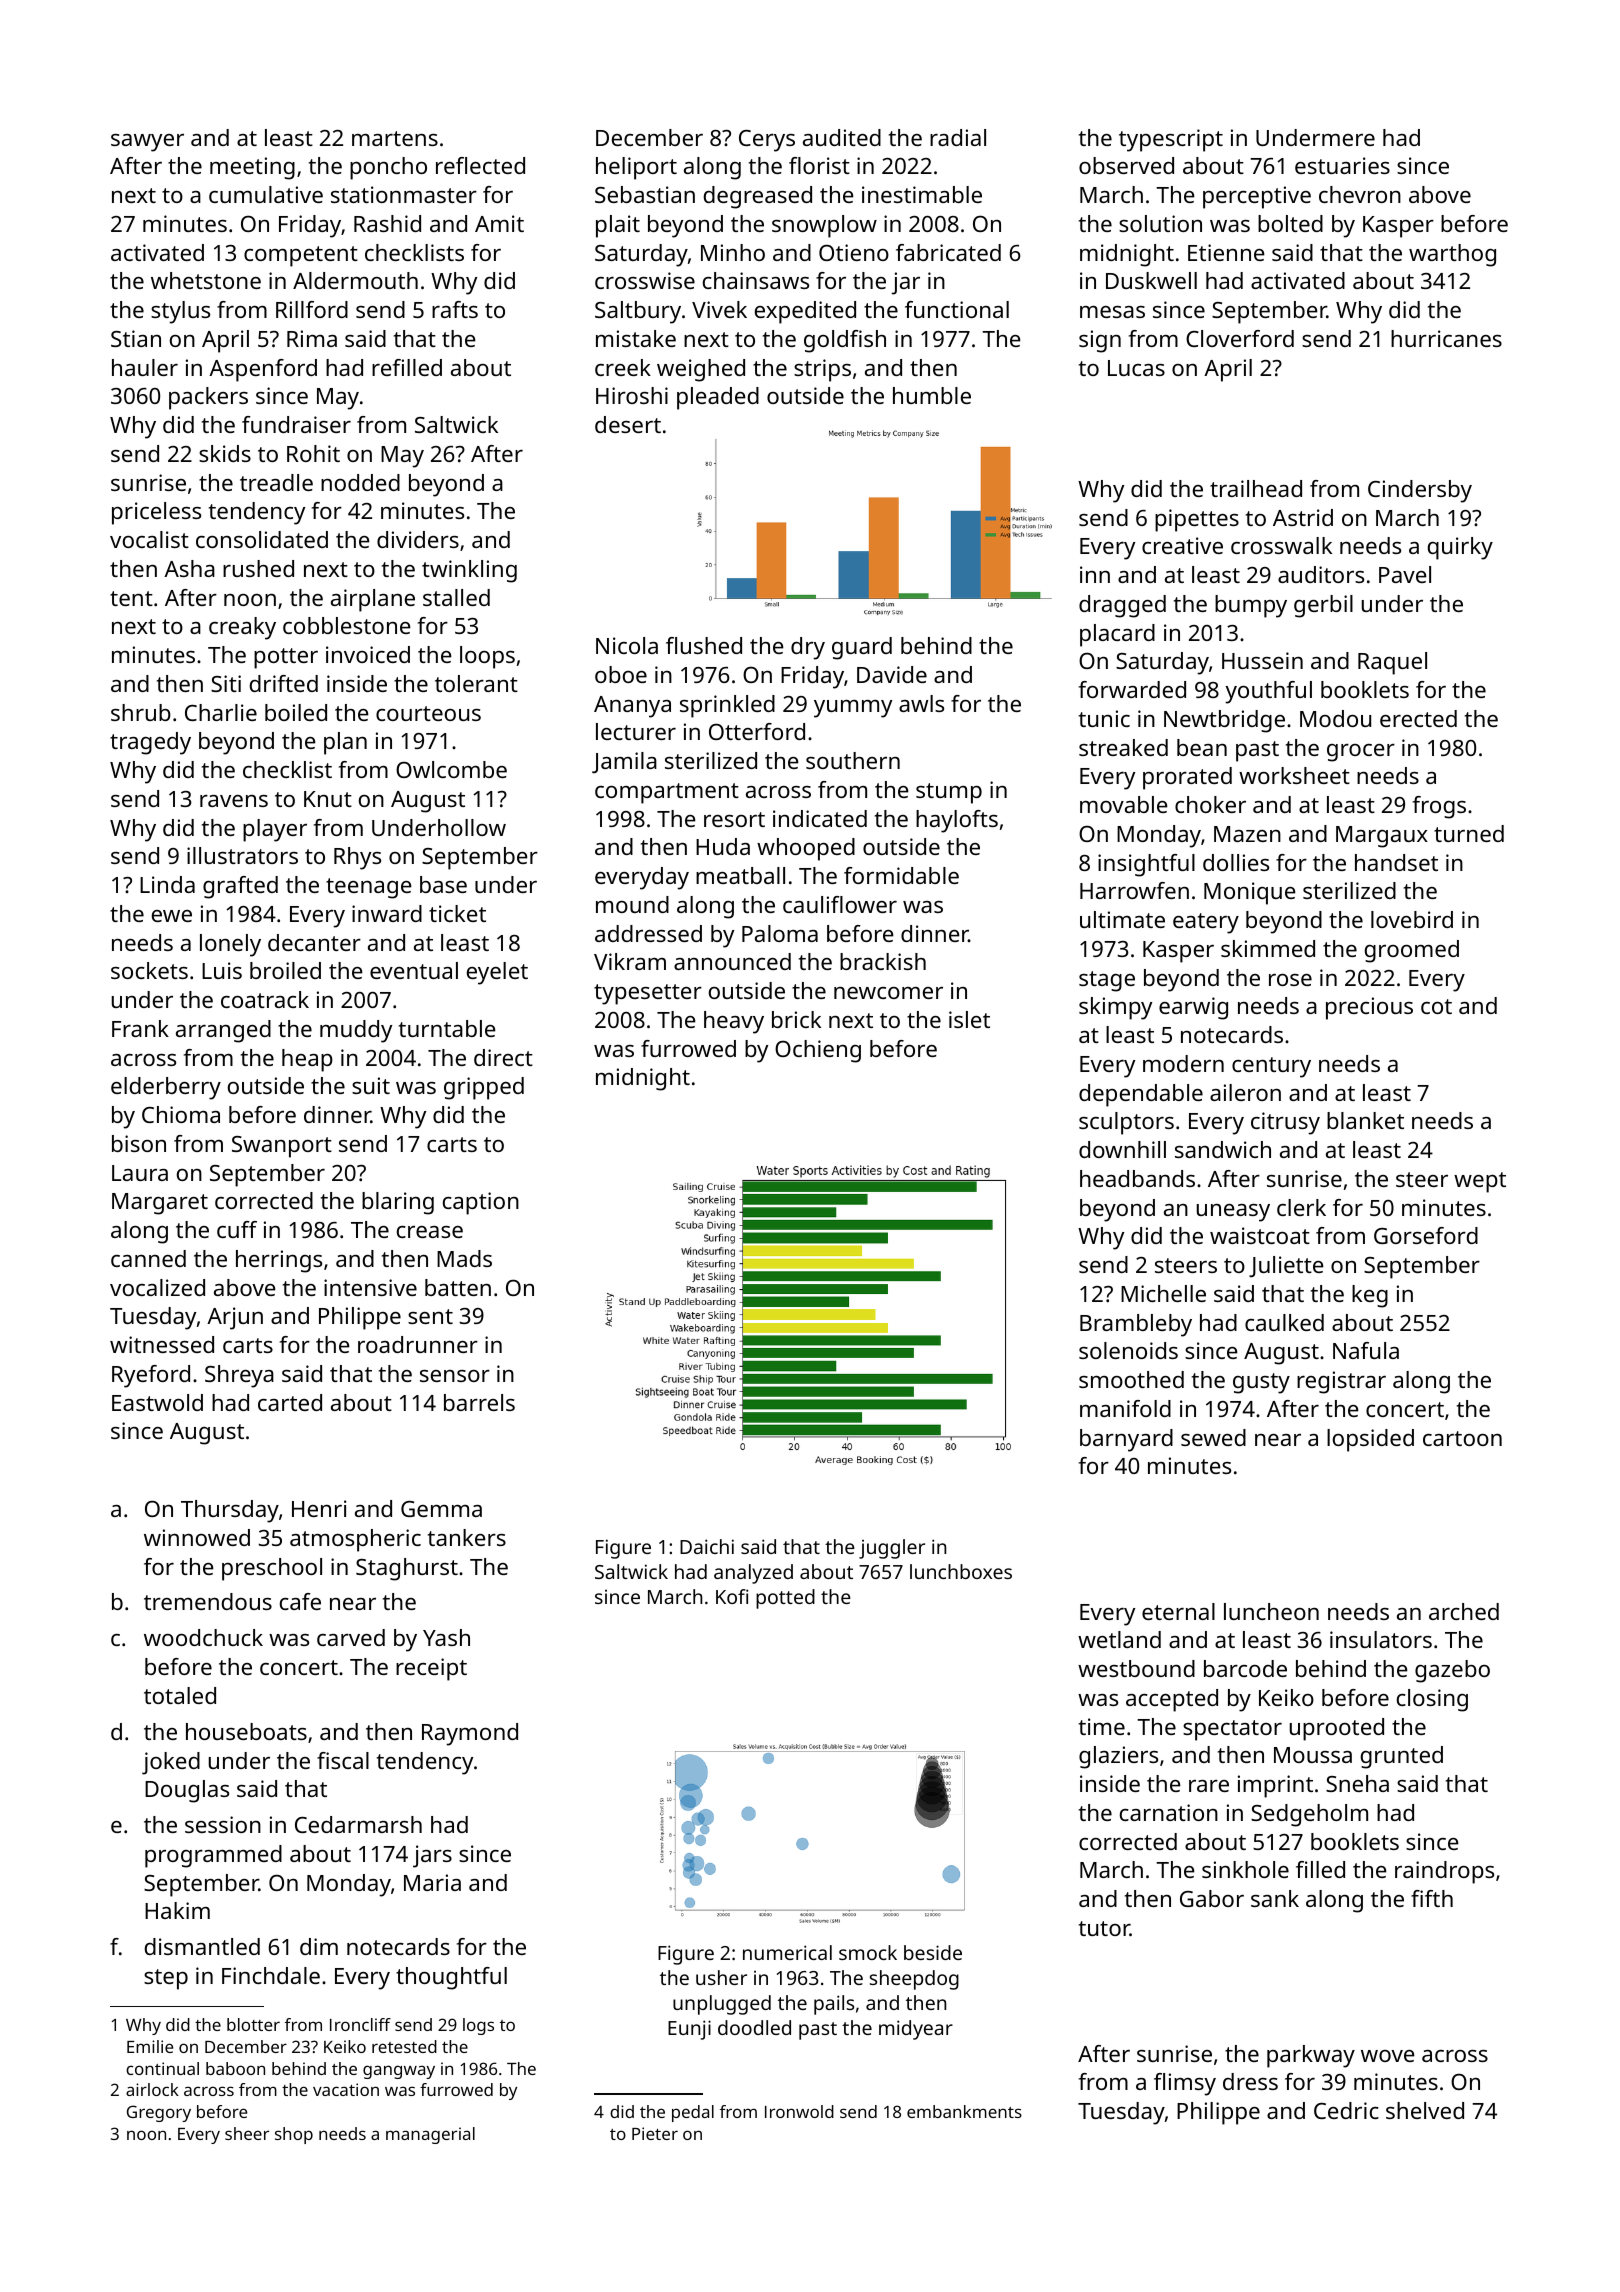 This document has width=1620, height=2292. Describe the element at coordinates (343, 1760) in the document. I see `fiscal` at that location.
